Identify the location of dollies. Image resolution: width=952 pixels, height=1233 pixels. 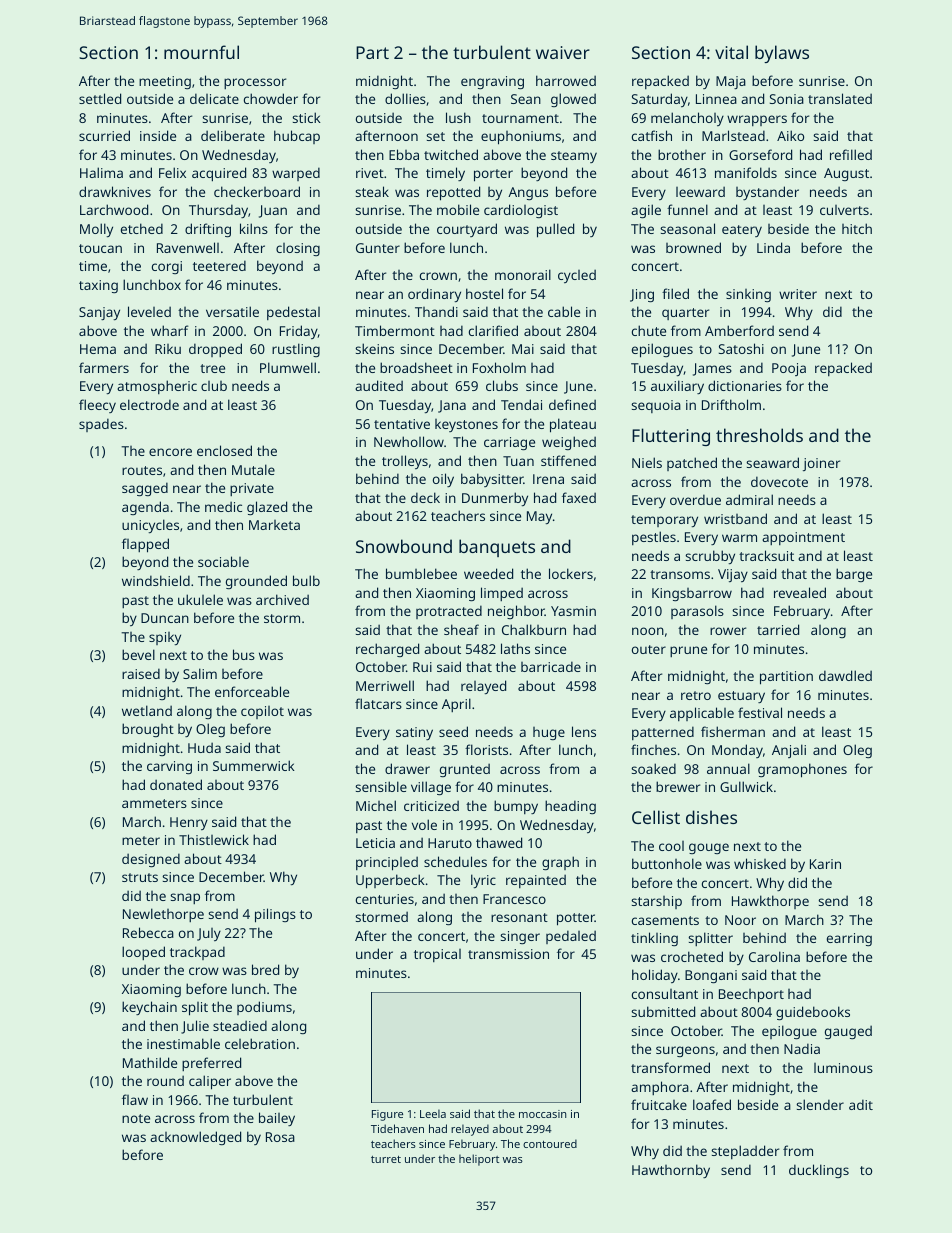
(405, 98).
